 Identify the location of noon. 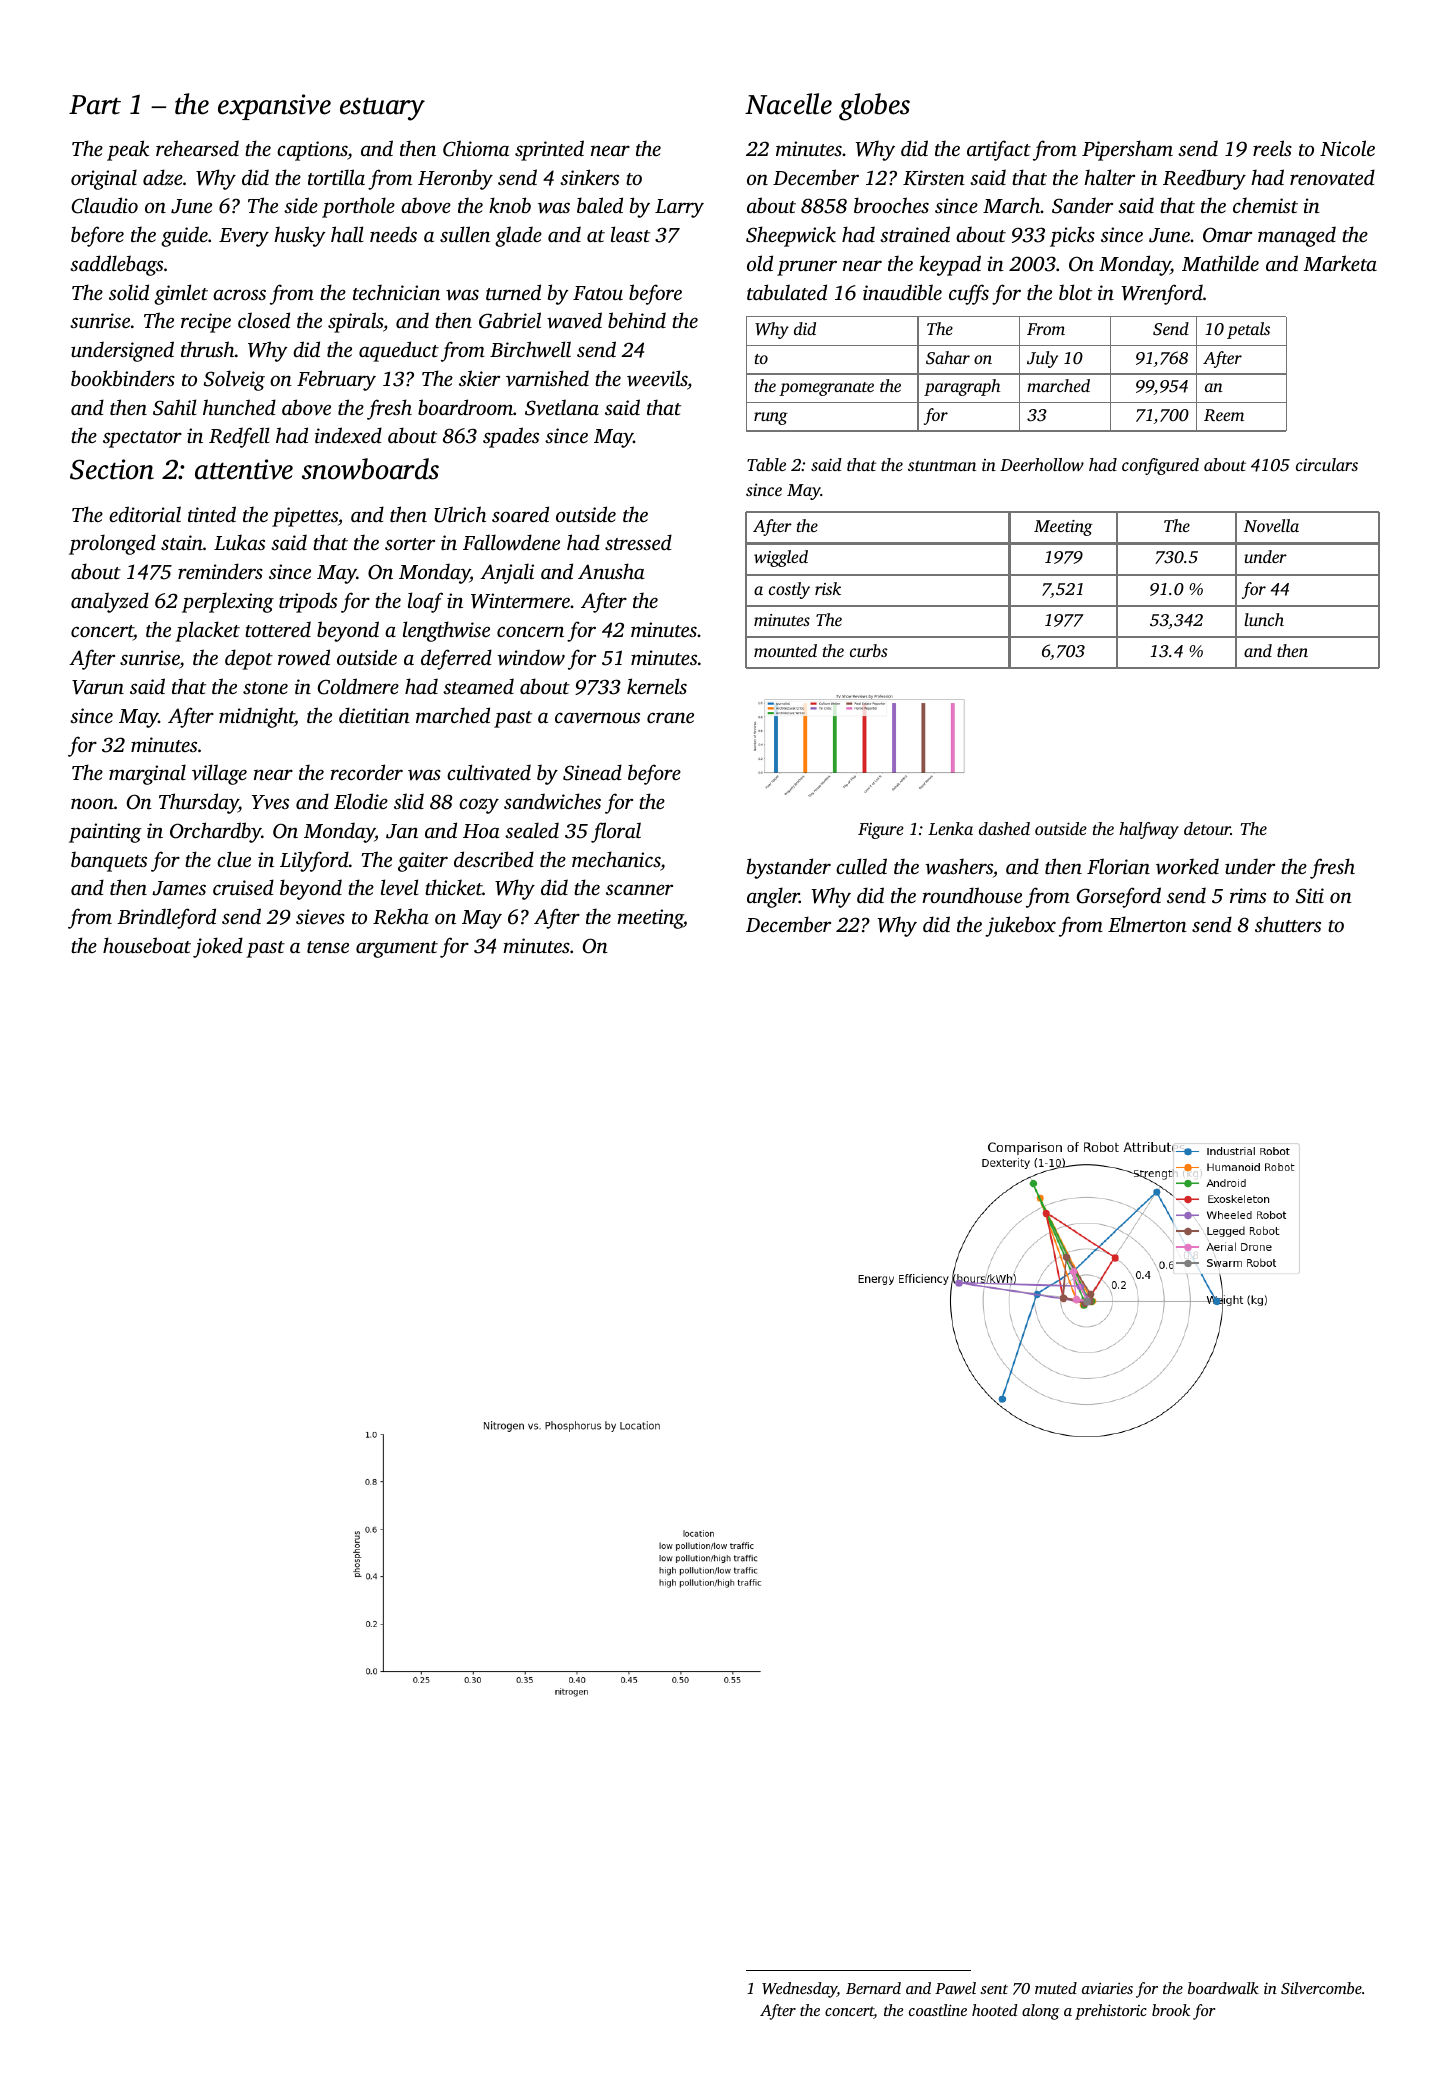
(92, 803).
